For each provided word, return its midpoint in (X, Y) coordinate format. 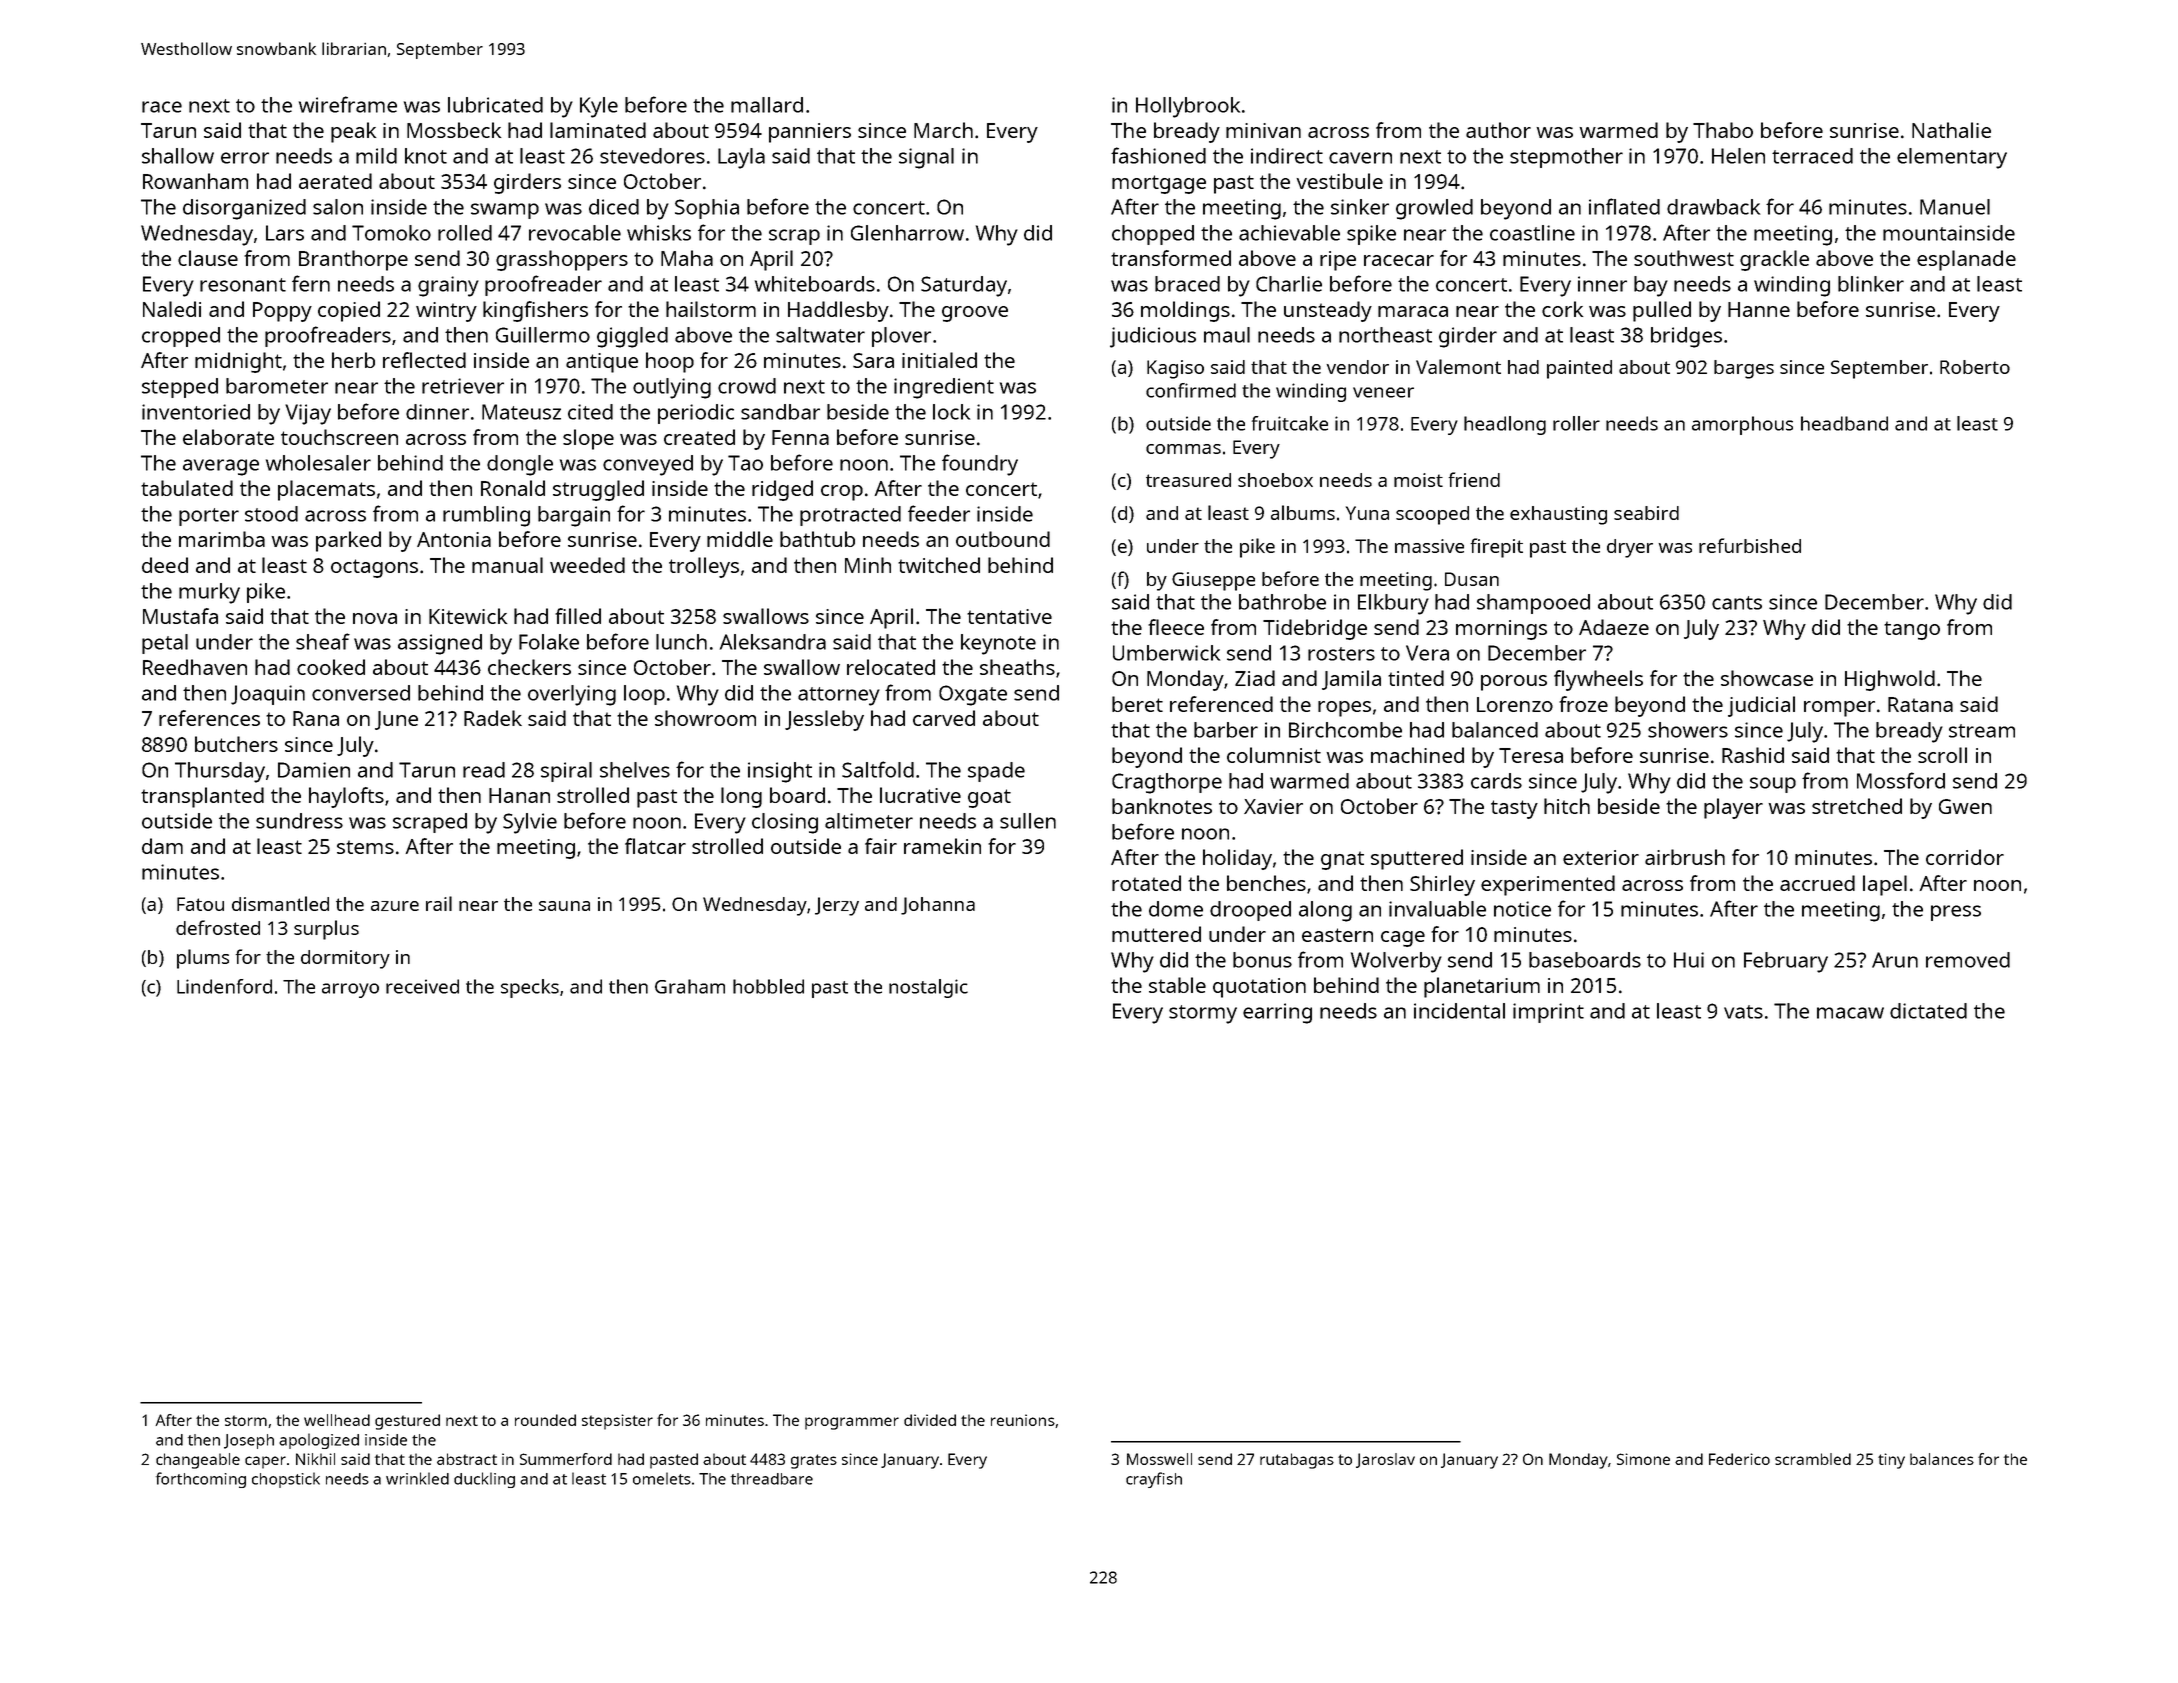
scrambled (1813, 1459)
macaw (1850, 1013)
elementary (1952, 158)
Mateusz (521, 412)
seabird (1646, 513)
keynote (998, 644)
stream (1982, 731)
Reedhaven (195, 667)
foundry (980, 465)
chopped (1153, 235)
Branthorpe (353, 260)
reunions (1023, 1420)
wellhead (337, 1420)
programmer (852, 1423)
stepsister (617, 1422)
